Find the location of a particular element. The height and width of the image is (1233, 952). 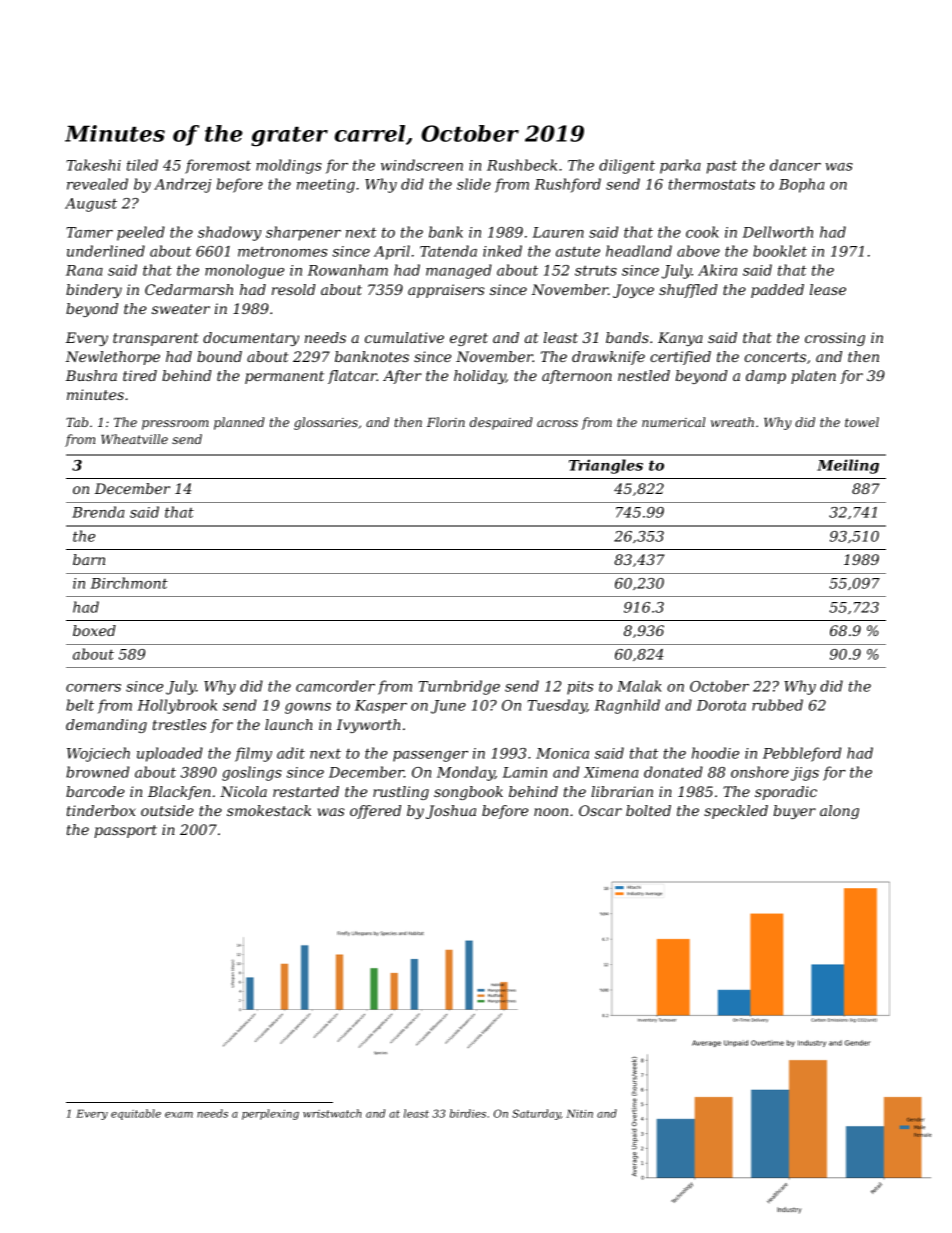

Brenda is located at coordinates (98, 512).
